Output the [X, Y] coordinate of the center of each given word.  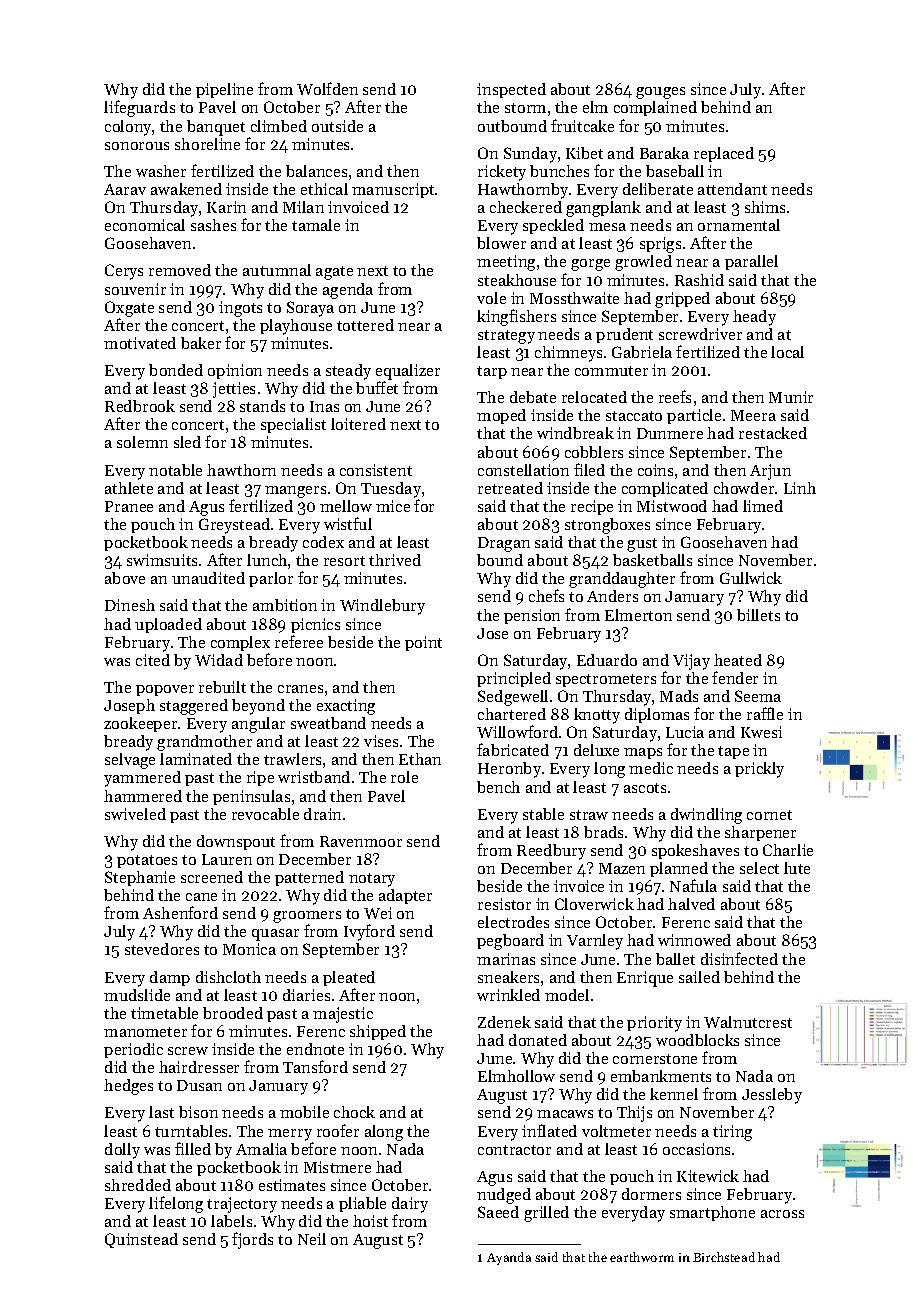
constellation [523, 470]
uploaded [168, 625]
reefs [675, 396]
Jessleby [772, 1096]
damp [170, 978]
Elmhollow [516, 1076]
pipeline [224, 90]
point [423, 643]
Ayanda [509, 1258]
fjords [252, 1240]
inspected [511, 90]
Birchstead [724, 1257]
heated [738, 660]
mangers [295, 492]
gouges [660, 93]
